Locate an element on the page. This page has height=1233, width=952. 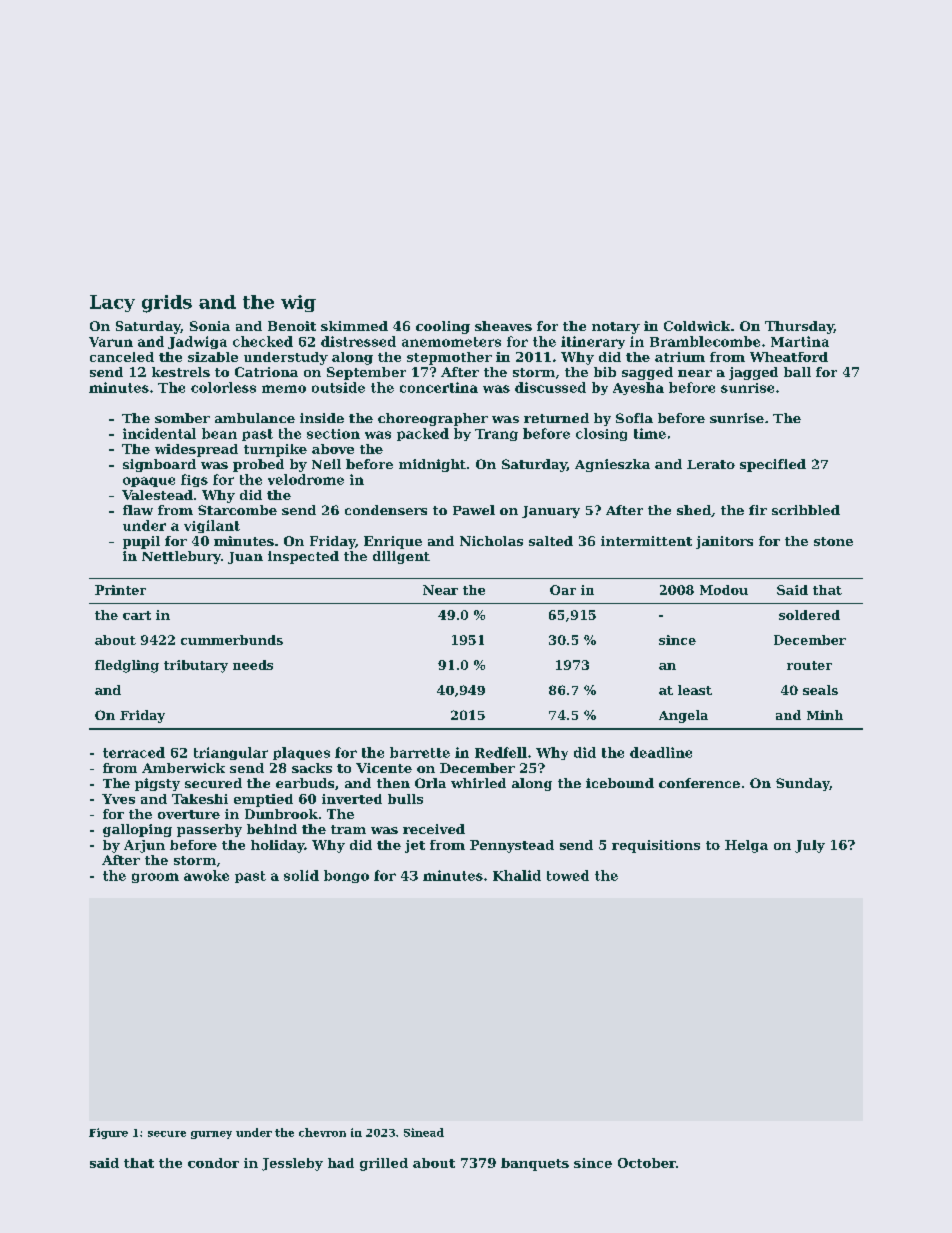
cart is located at coordinates (137, 615).
